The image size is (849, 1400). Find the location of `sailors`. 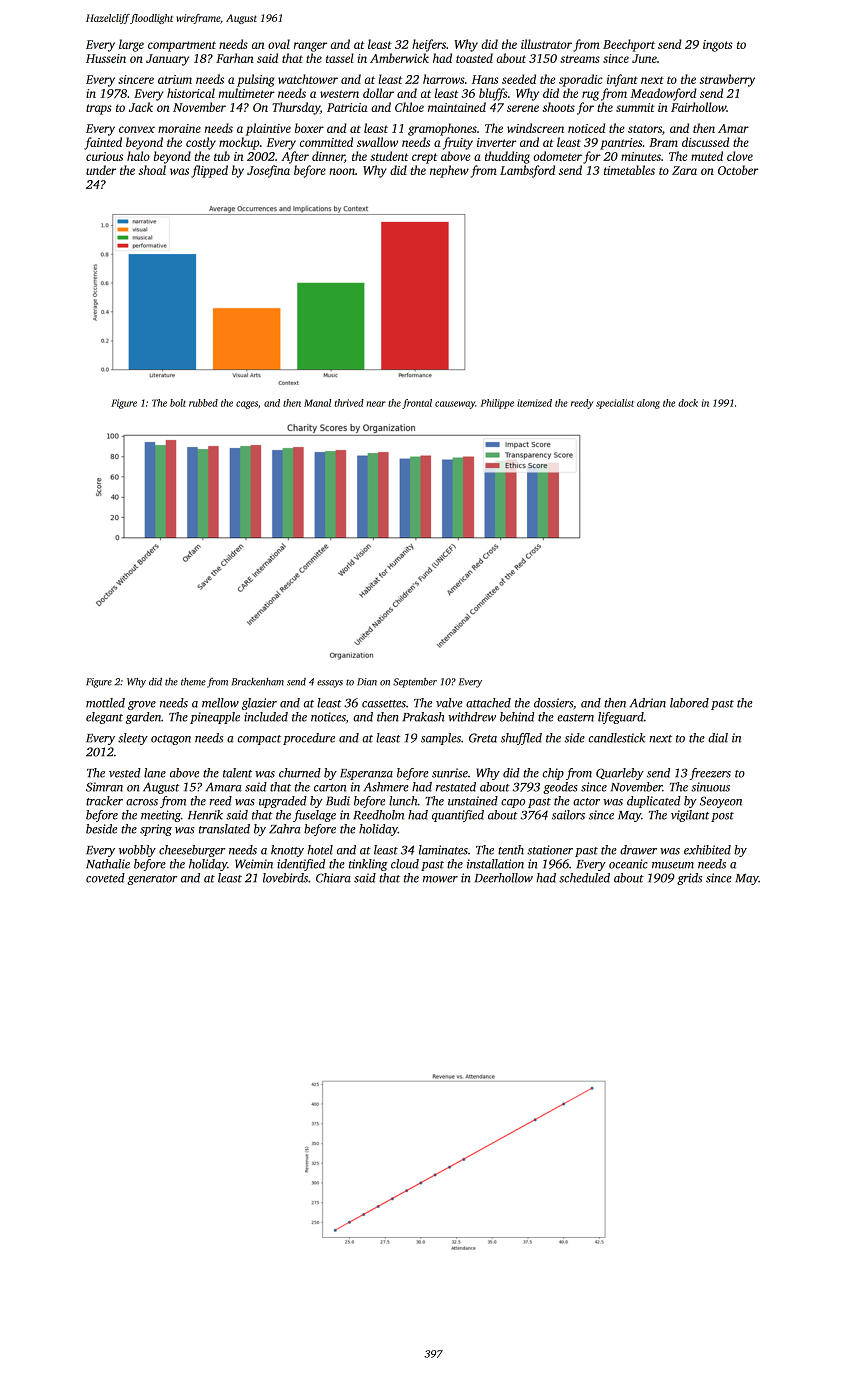

sailors is located at coordinates (568, 815).
